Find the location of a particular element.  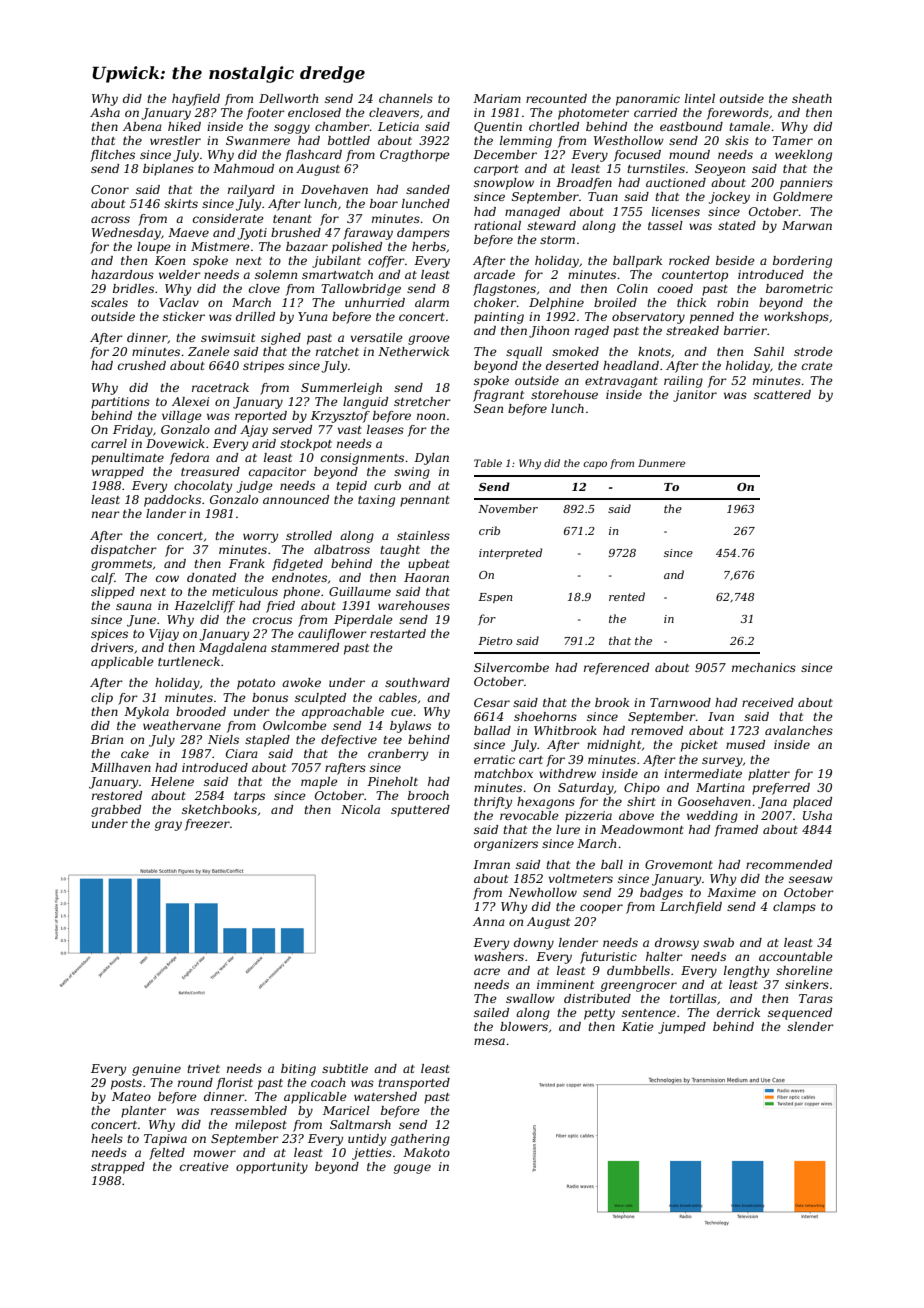

jumped is located at coordinates (682, 1028).
